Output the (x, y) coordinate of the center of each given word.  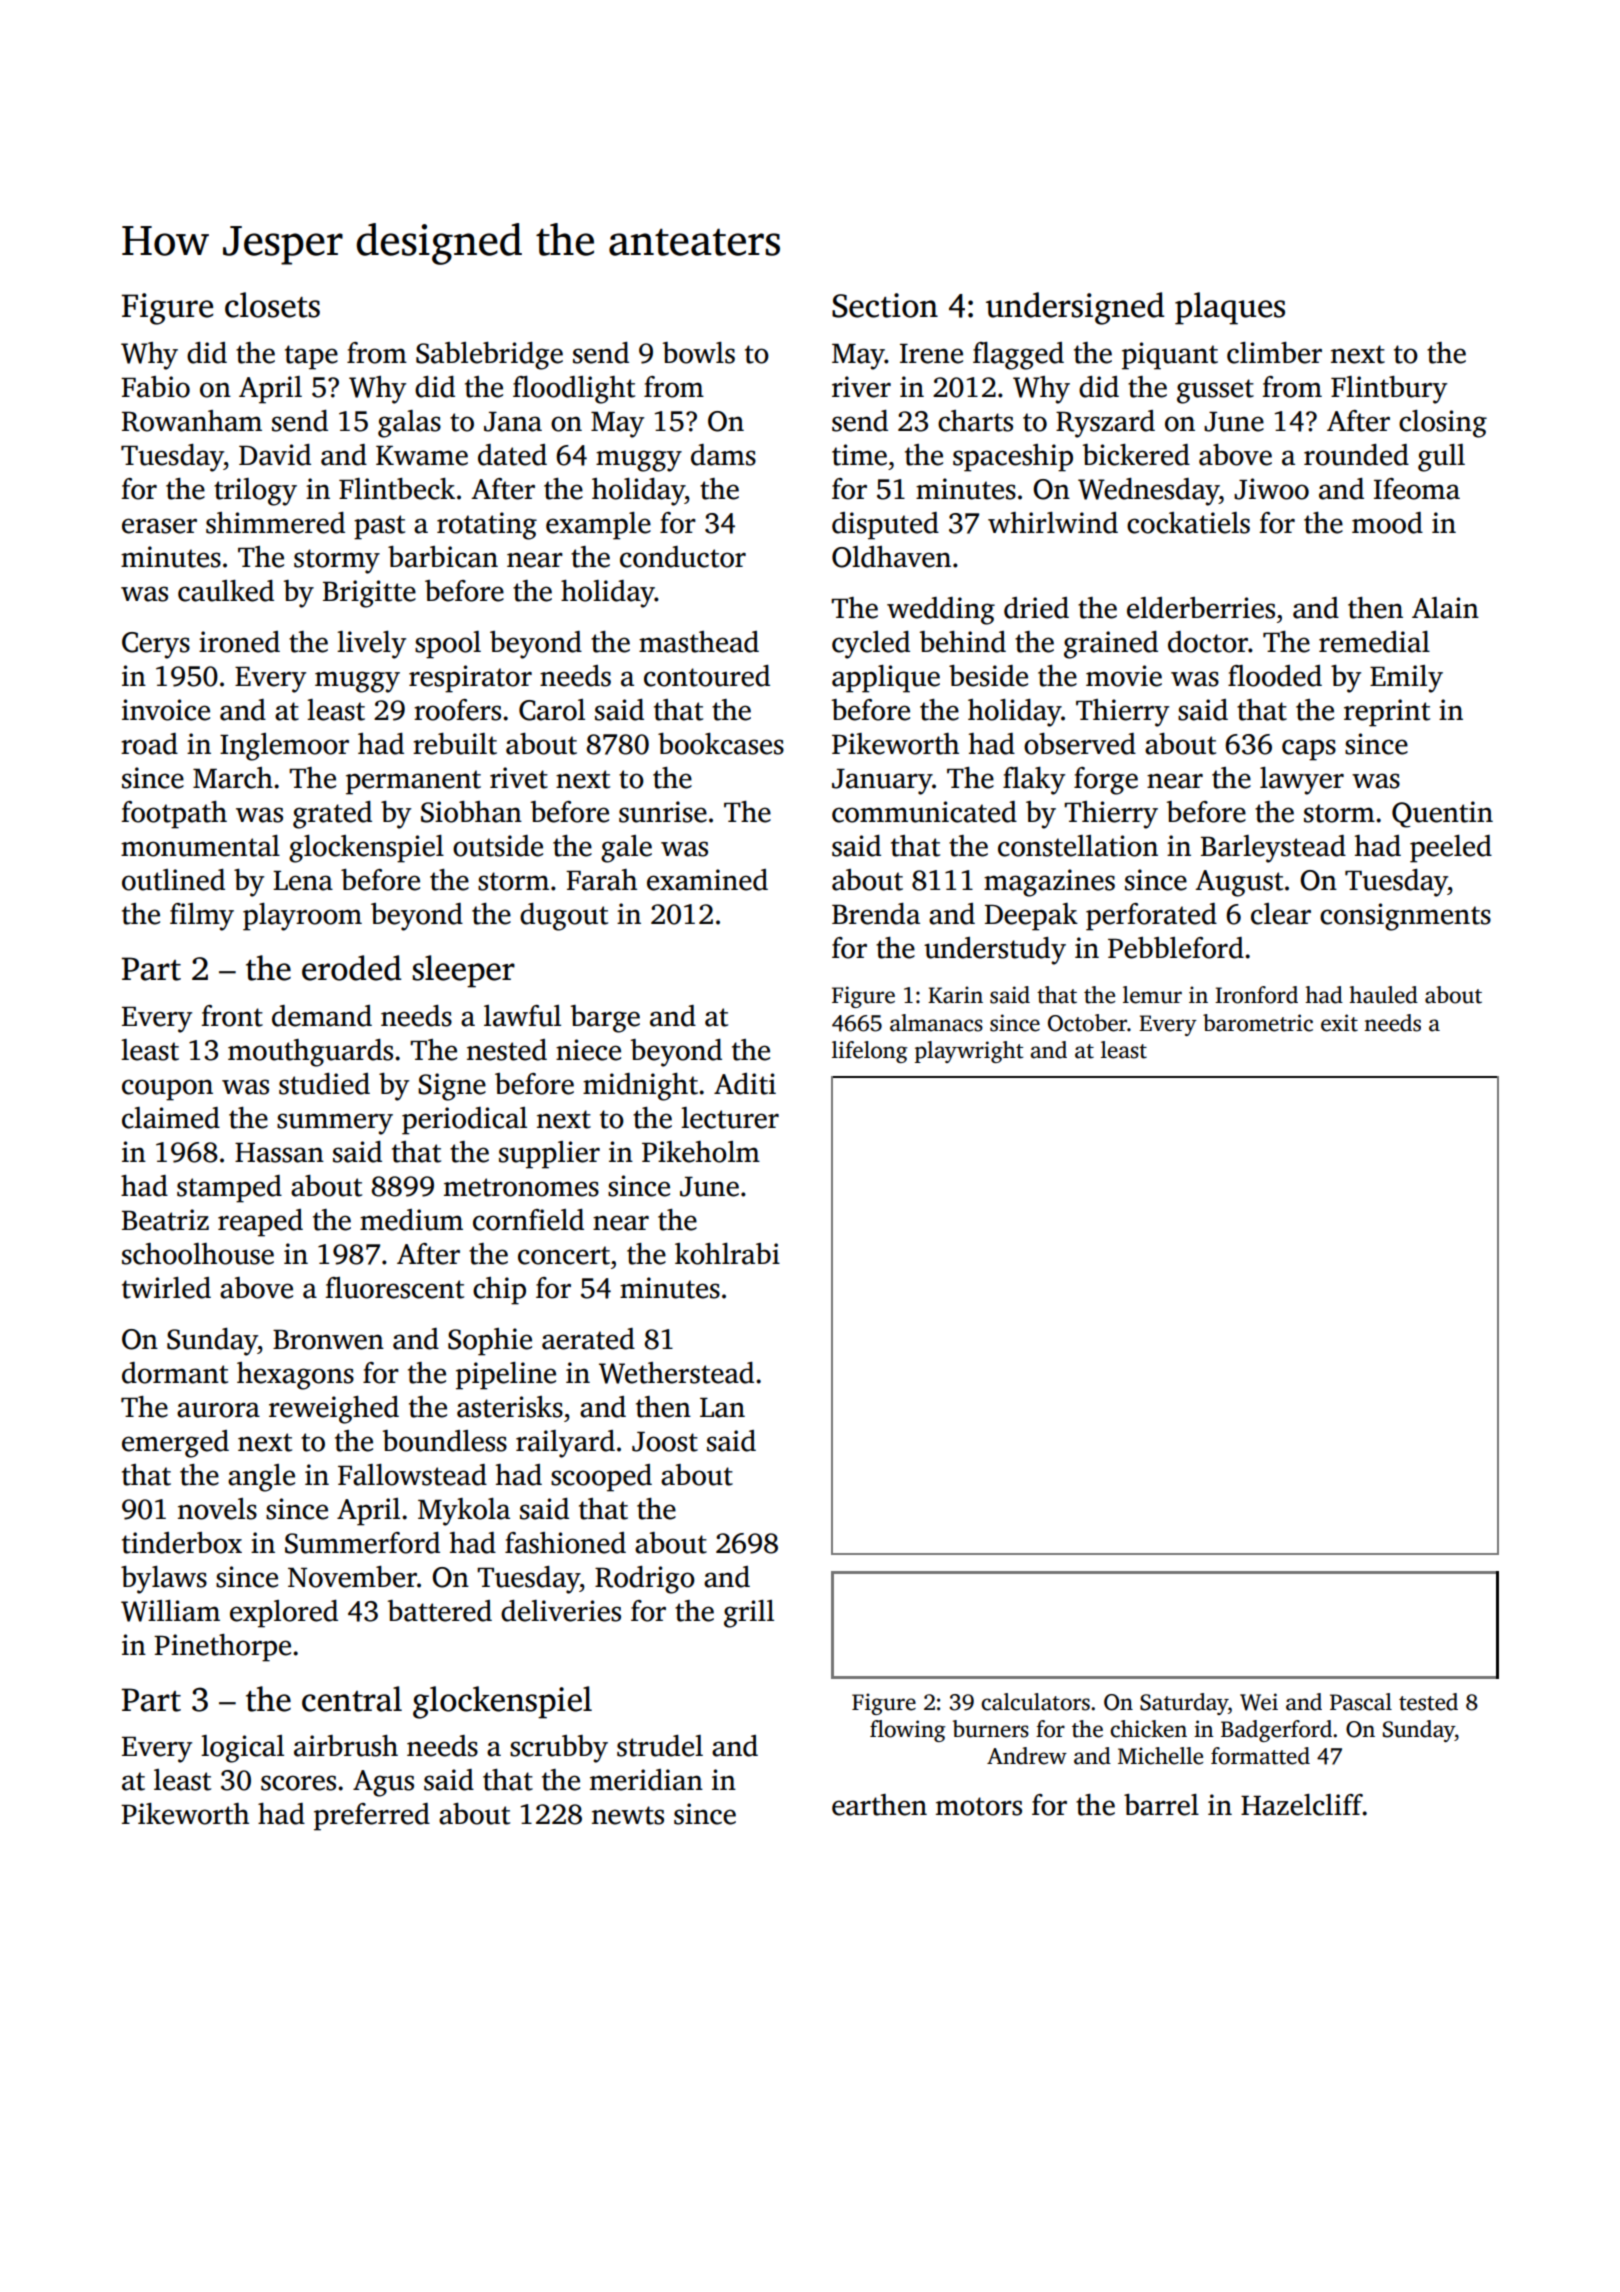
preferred (372, 1817)
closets (272, 305)
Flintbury (1389, 390)
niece (588, 1050)
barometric (1258, 1023)
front (232, 1016)
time (859, 455)
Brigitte (369, 594)
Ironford (1256, 995)
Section (885, 305)
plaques (1230, 308)
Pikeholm (701, 1152)
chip (499, 1291)
